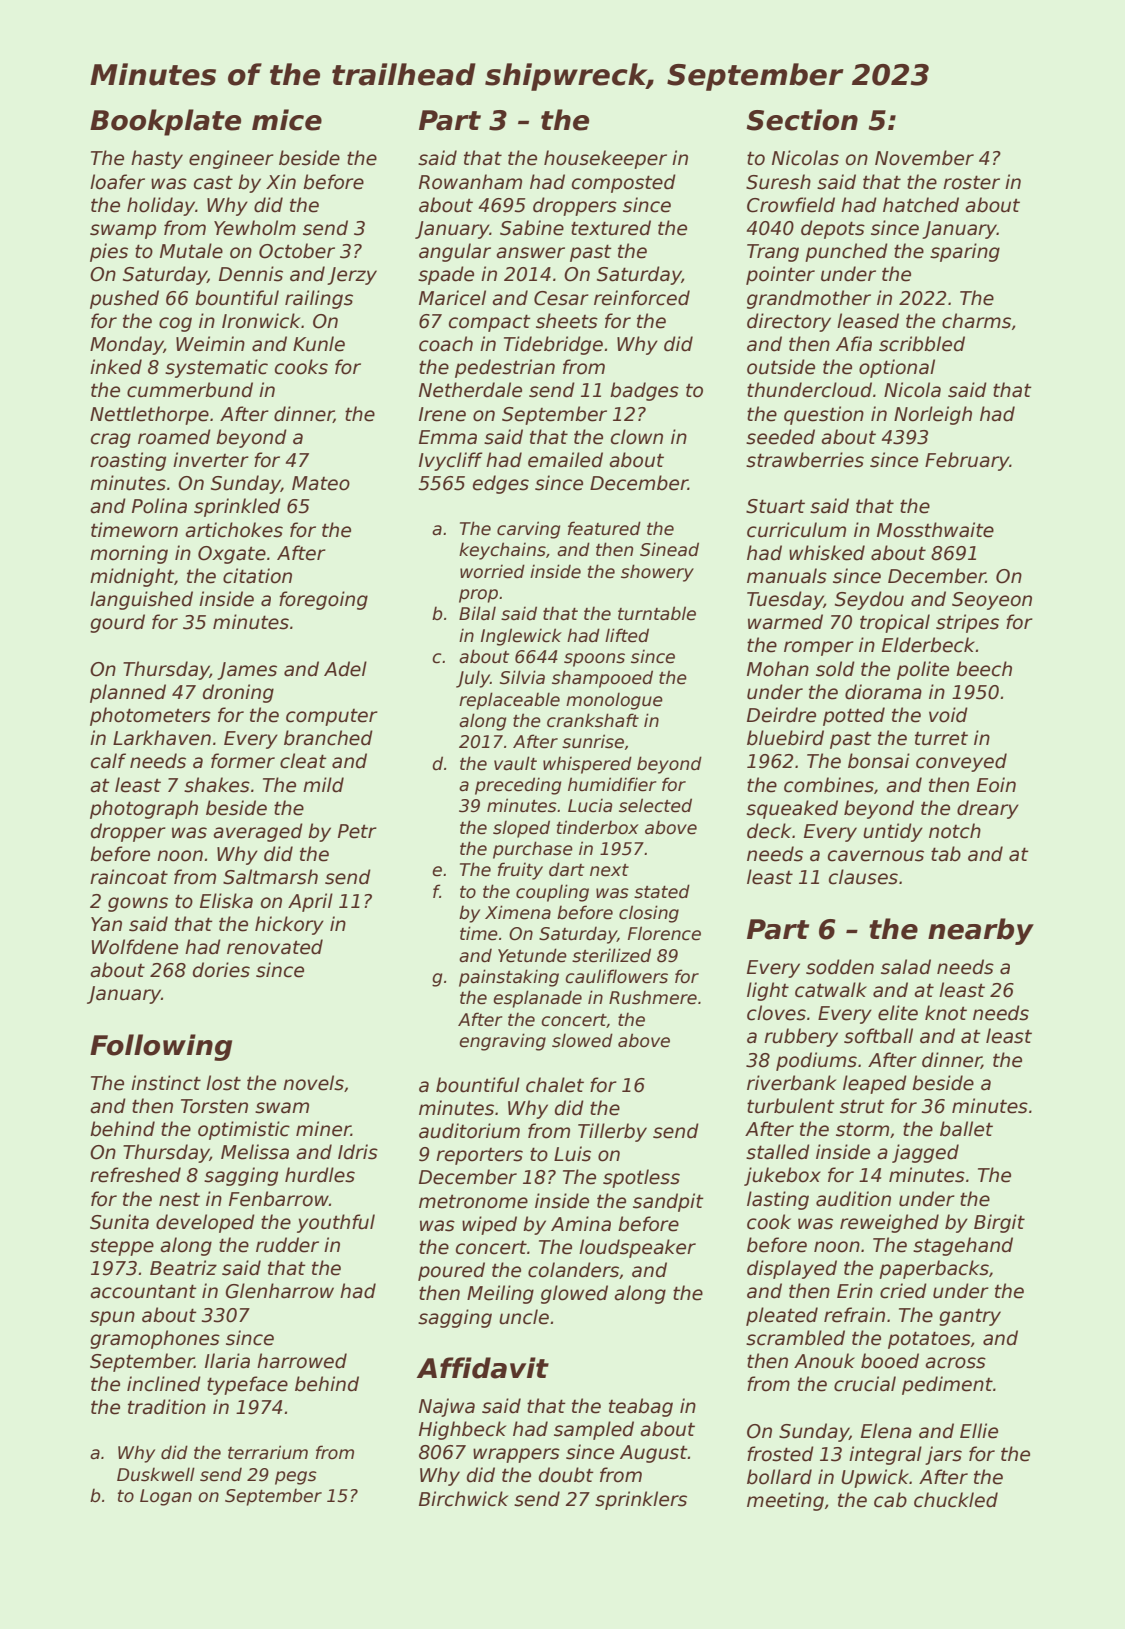  I want to click on notch, so click(955, 831).
